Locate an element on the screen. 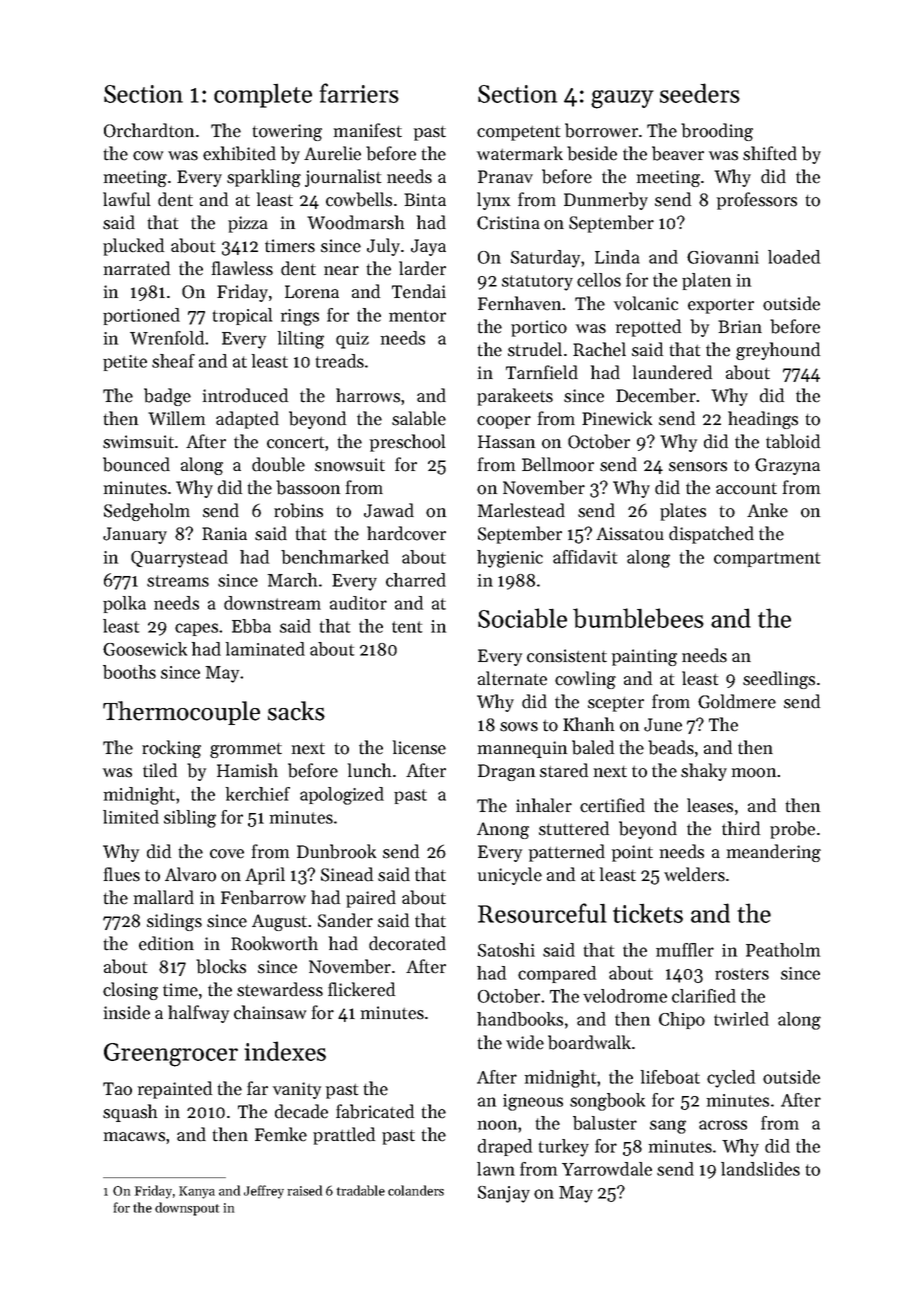 The width and height of the screenshot is (924, 1308). farriers is located at coordinates (359, 93).
